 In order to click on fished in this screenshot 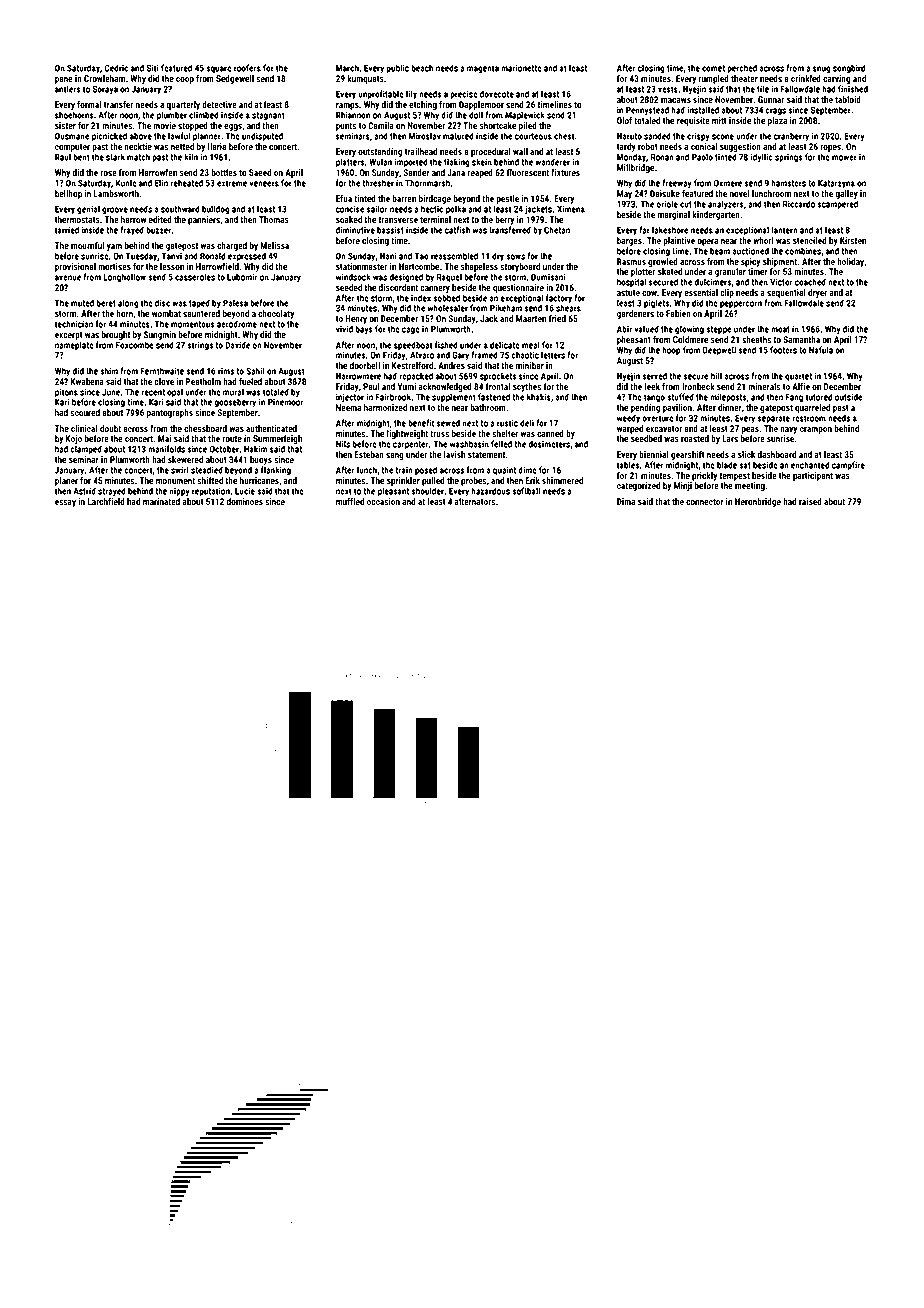, I will do `click(446, 345)`.
